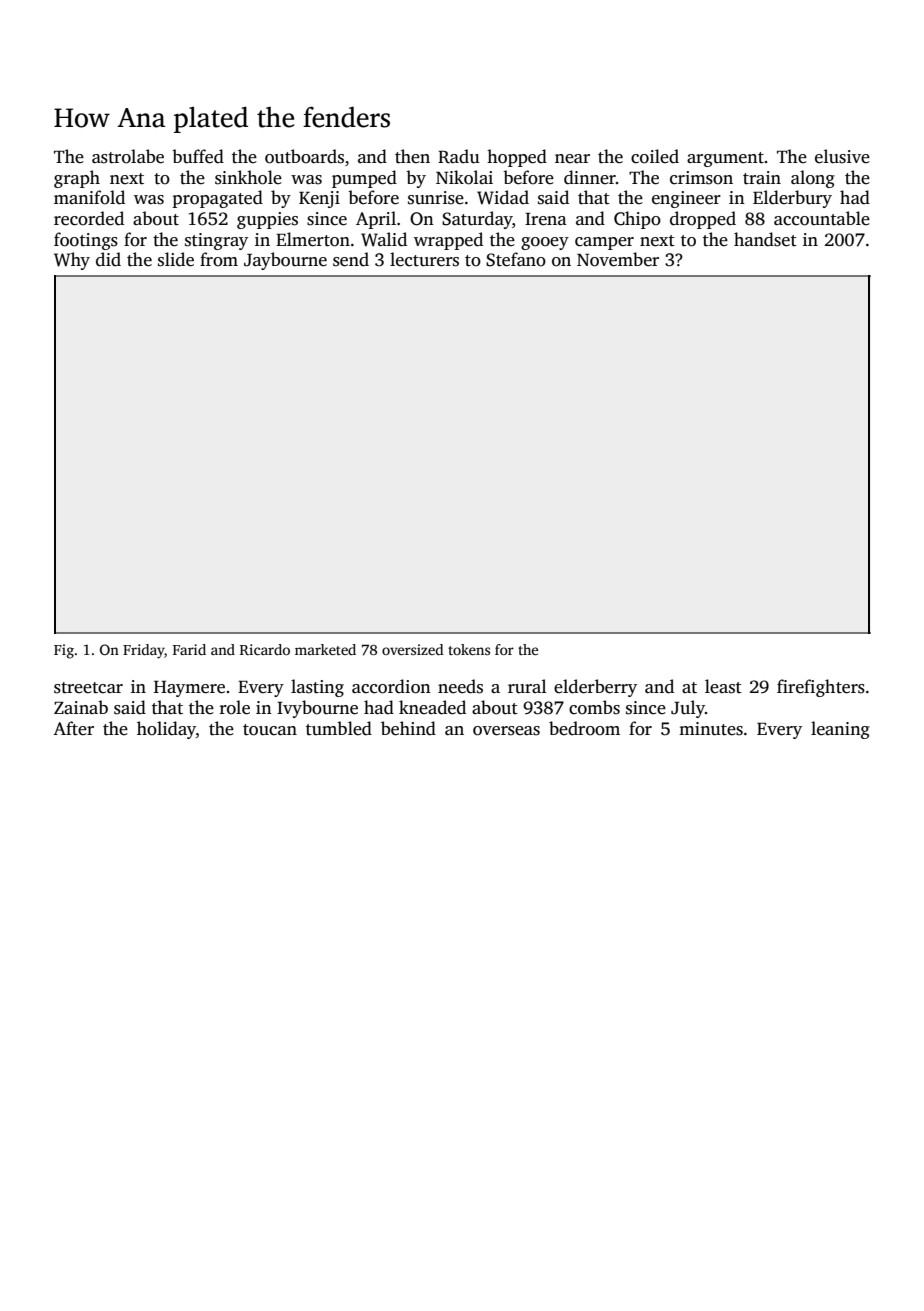 This screenshot has width=924, height=1311. What do you see at coordinates (144, 651) in the screenshot?
I see `Friday` at bounding box center [144, 651].
